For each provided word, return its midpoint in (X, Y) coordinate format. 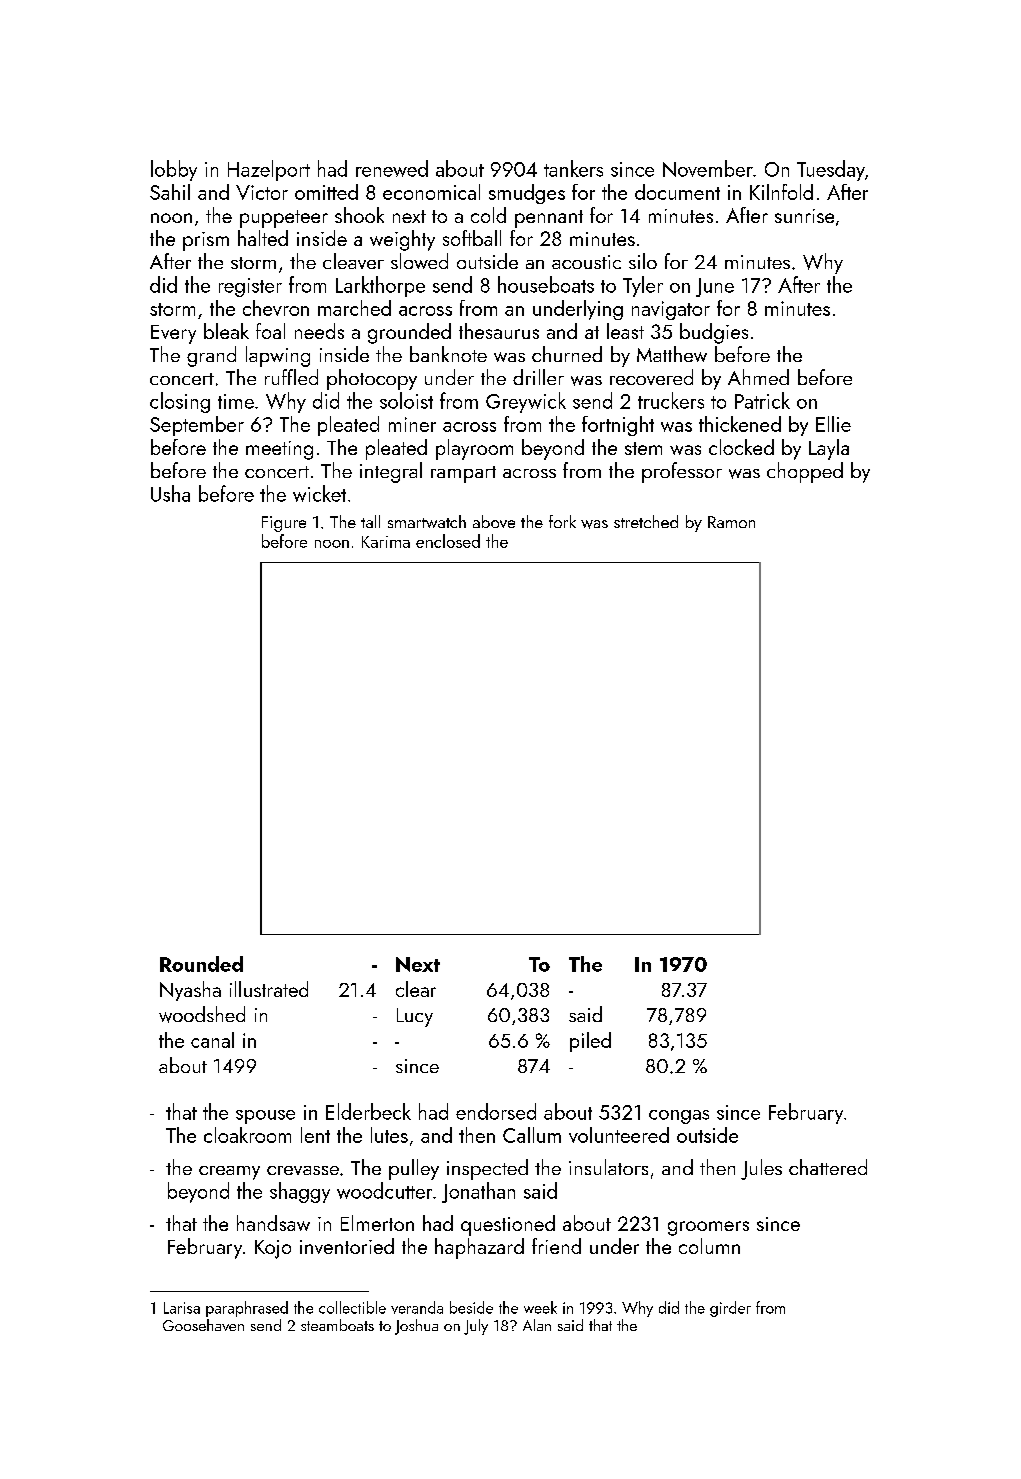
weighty (402, 240)
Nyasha (190, 991)
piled (590, 1042)
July (476, 1327)
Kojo (273, 1249)
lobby (174, 170)
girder (730, 1309)
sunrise (804, 216)
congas (679, 1117)
